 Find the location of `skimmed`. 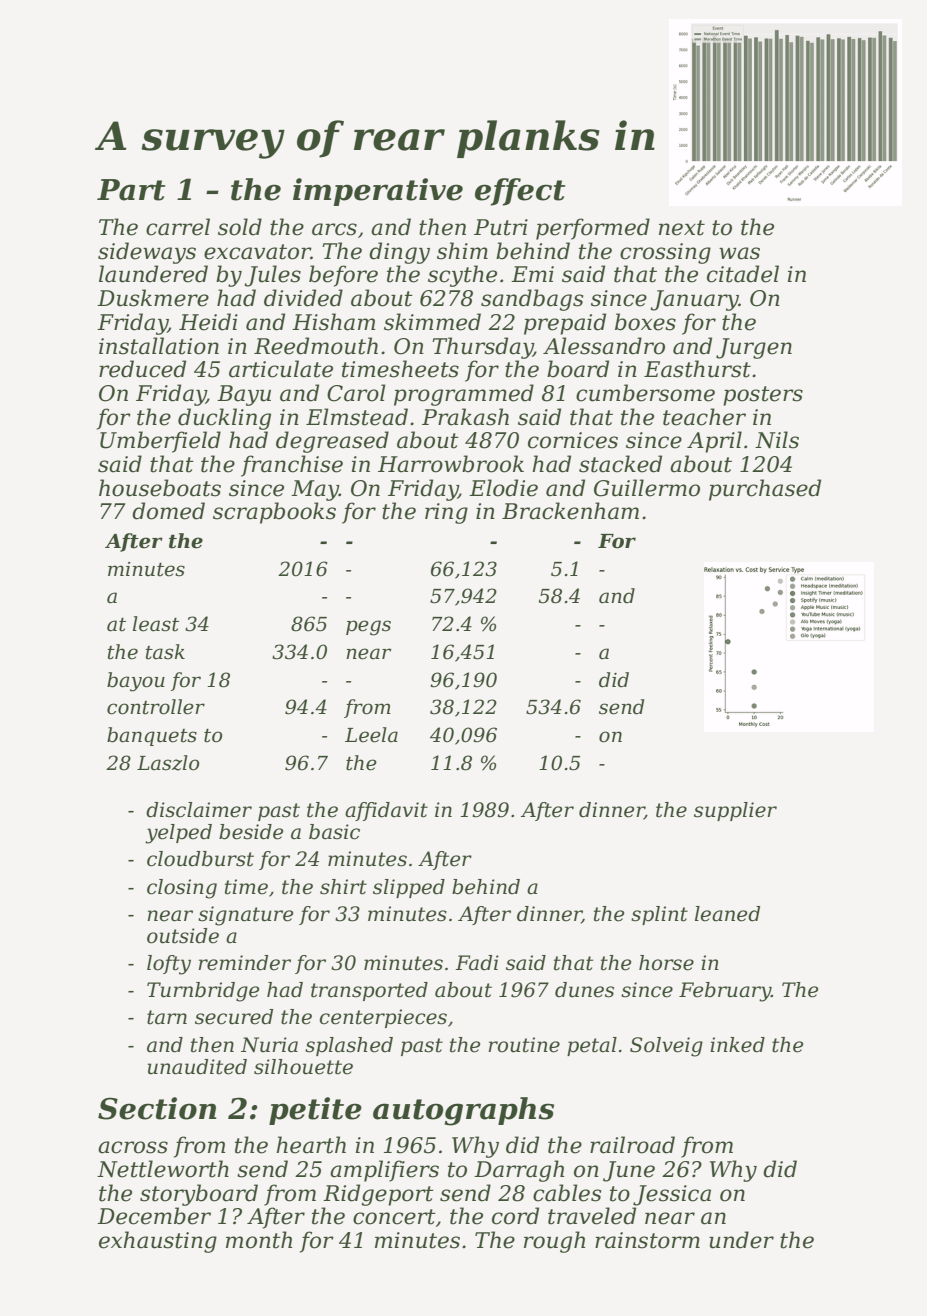

skimmed is located at coordinates (432, 322).
